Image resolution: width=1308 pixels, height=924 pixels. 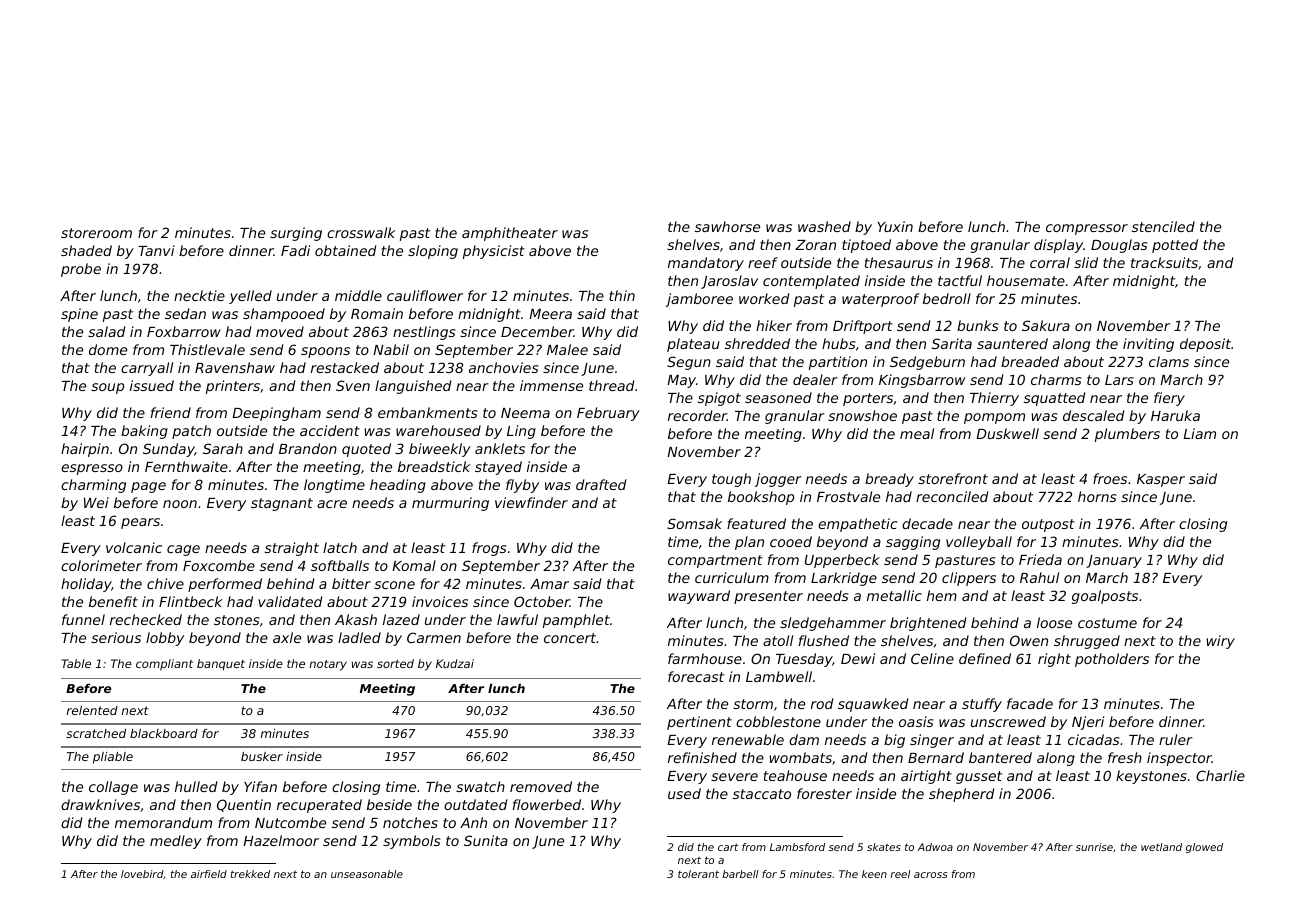 What do you see at coordinates (290, 601) in the screenshot?
I see `validated` at bounding box center [290, 601].
